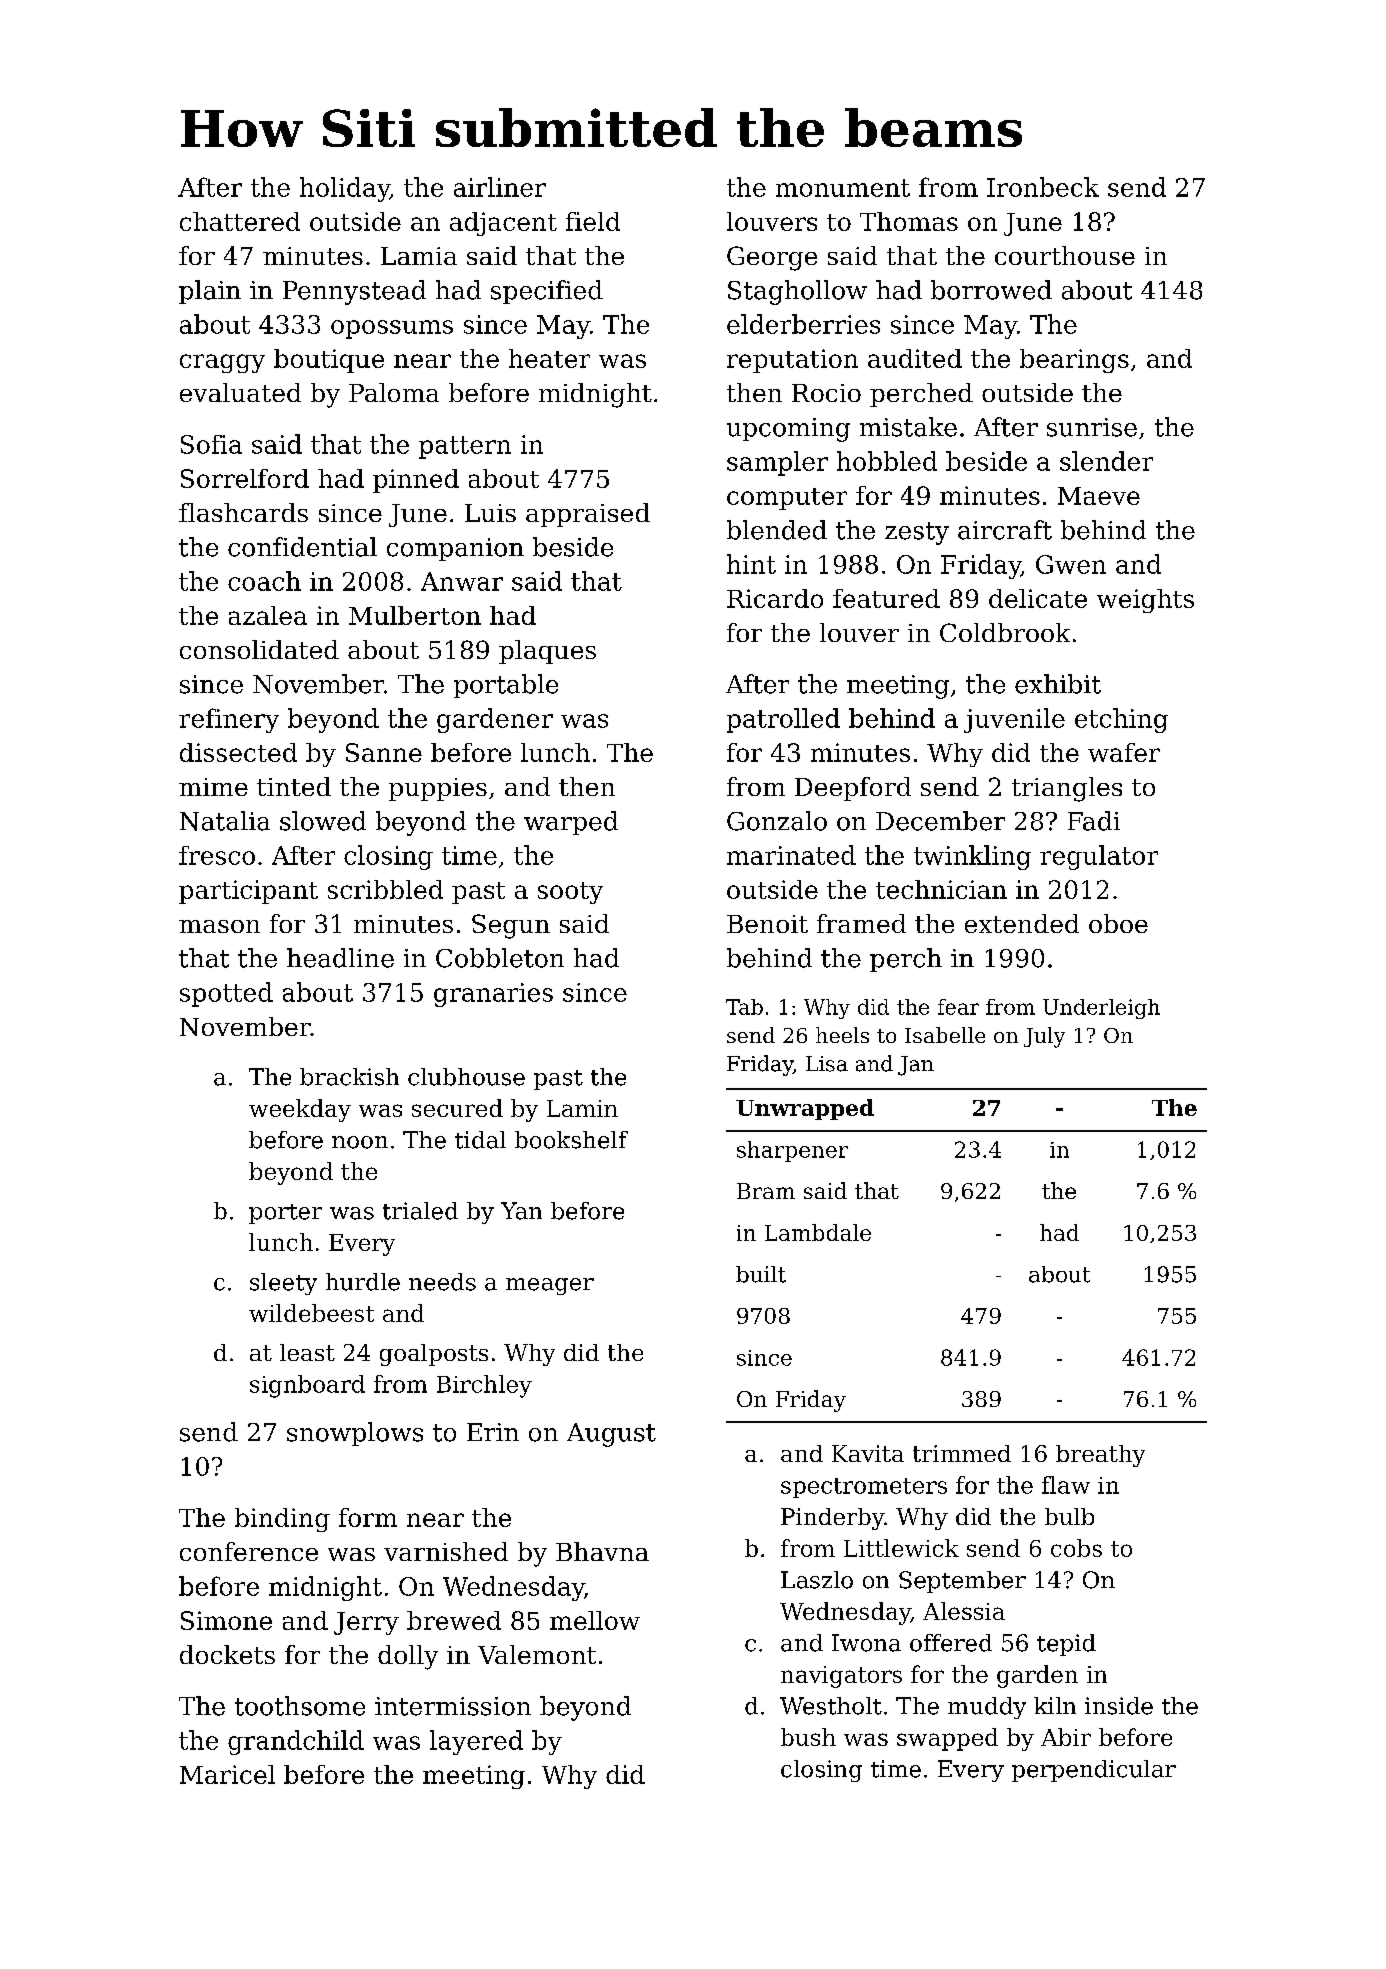 This screenshot has width=1386, height=1969. What do you see at coordinates (864, 1488) in the screenshot?
I see `spectrometers` at bounding box center [864, 1488].
